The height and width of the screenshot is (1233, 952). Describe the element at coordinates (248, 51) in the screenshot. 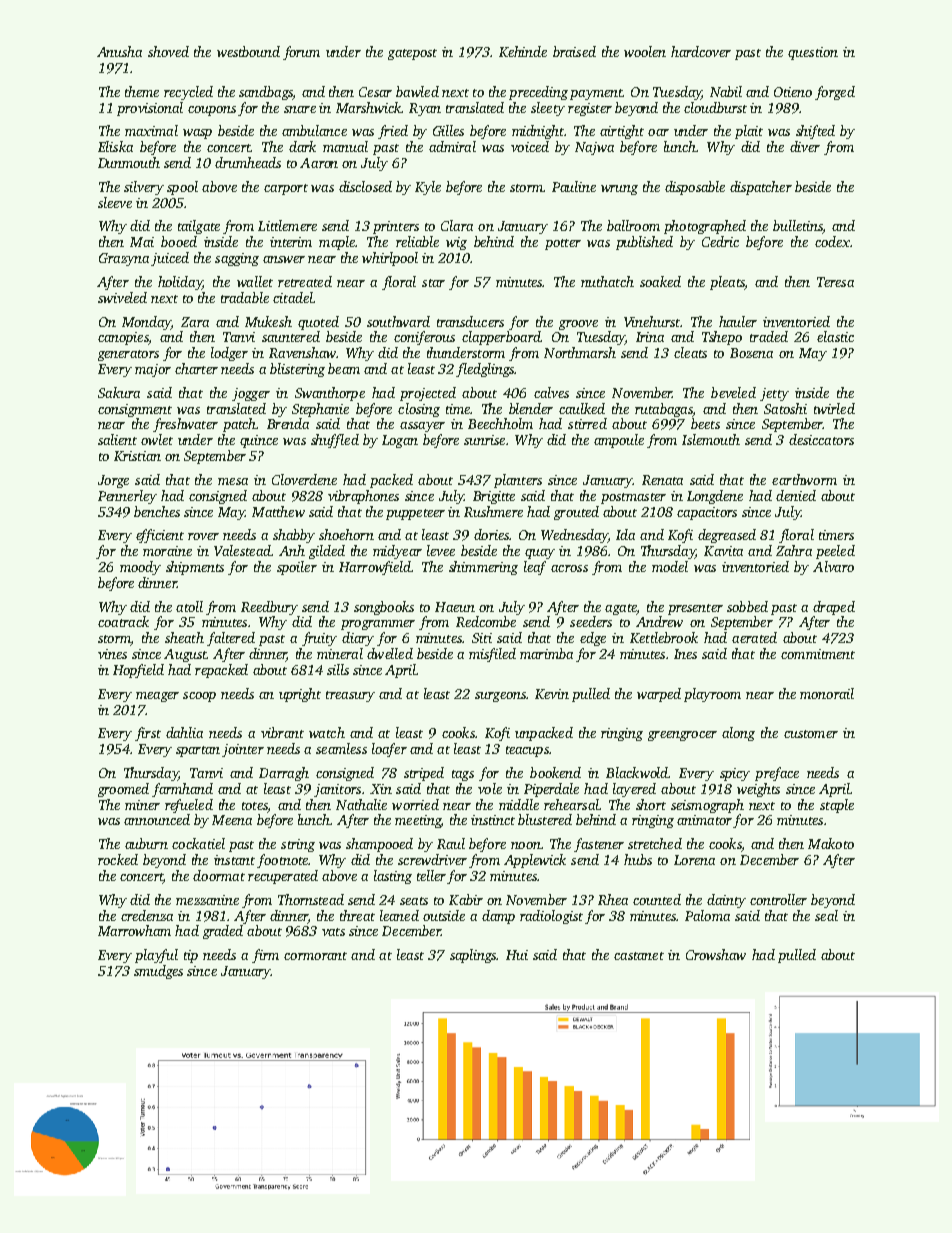

I see `westbound` at that location.
